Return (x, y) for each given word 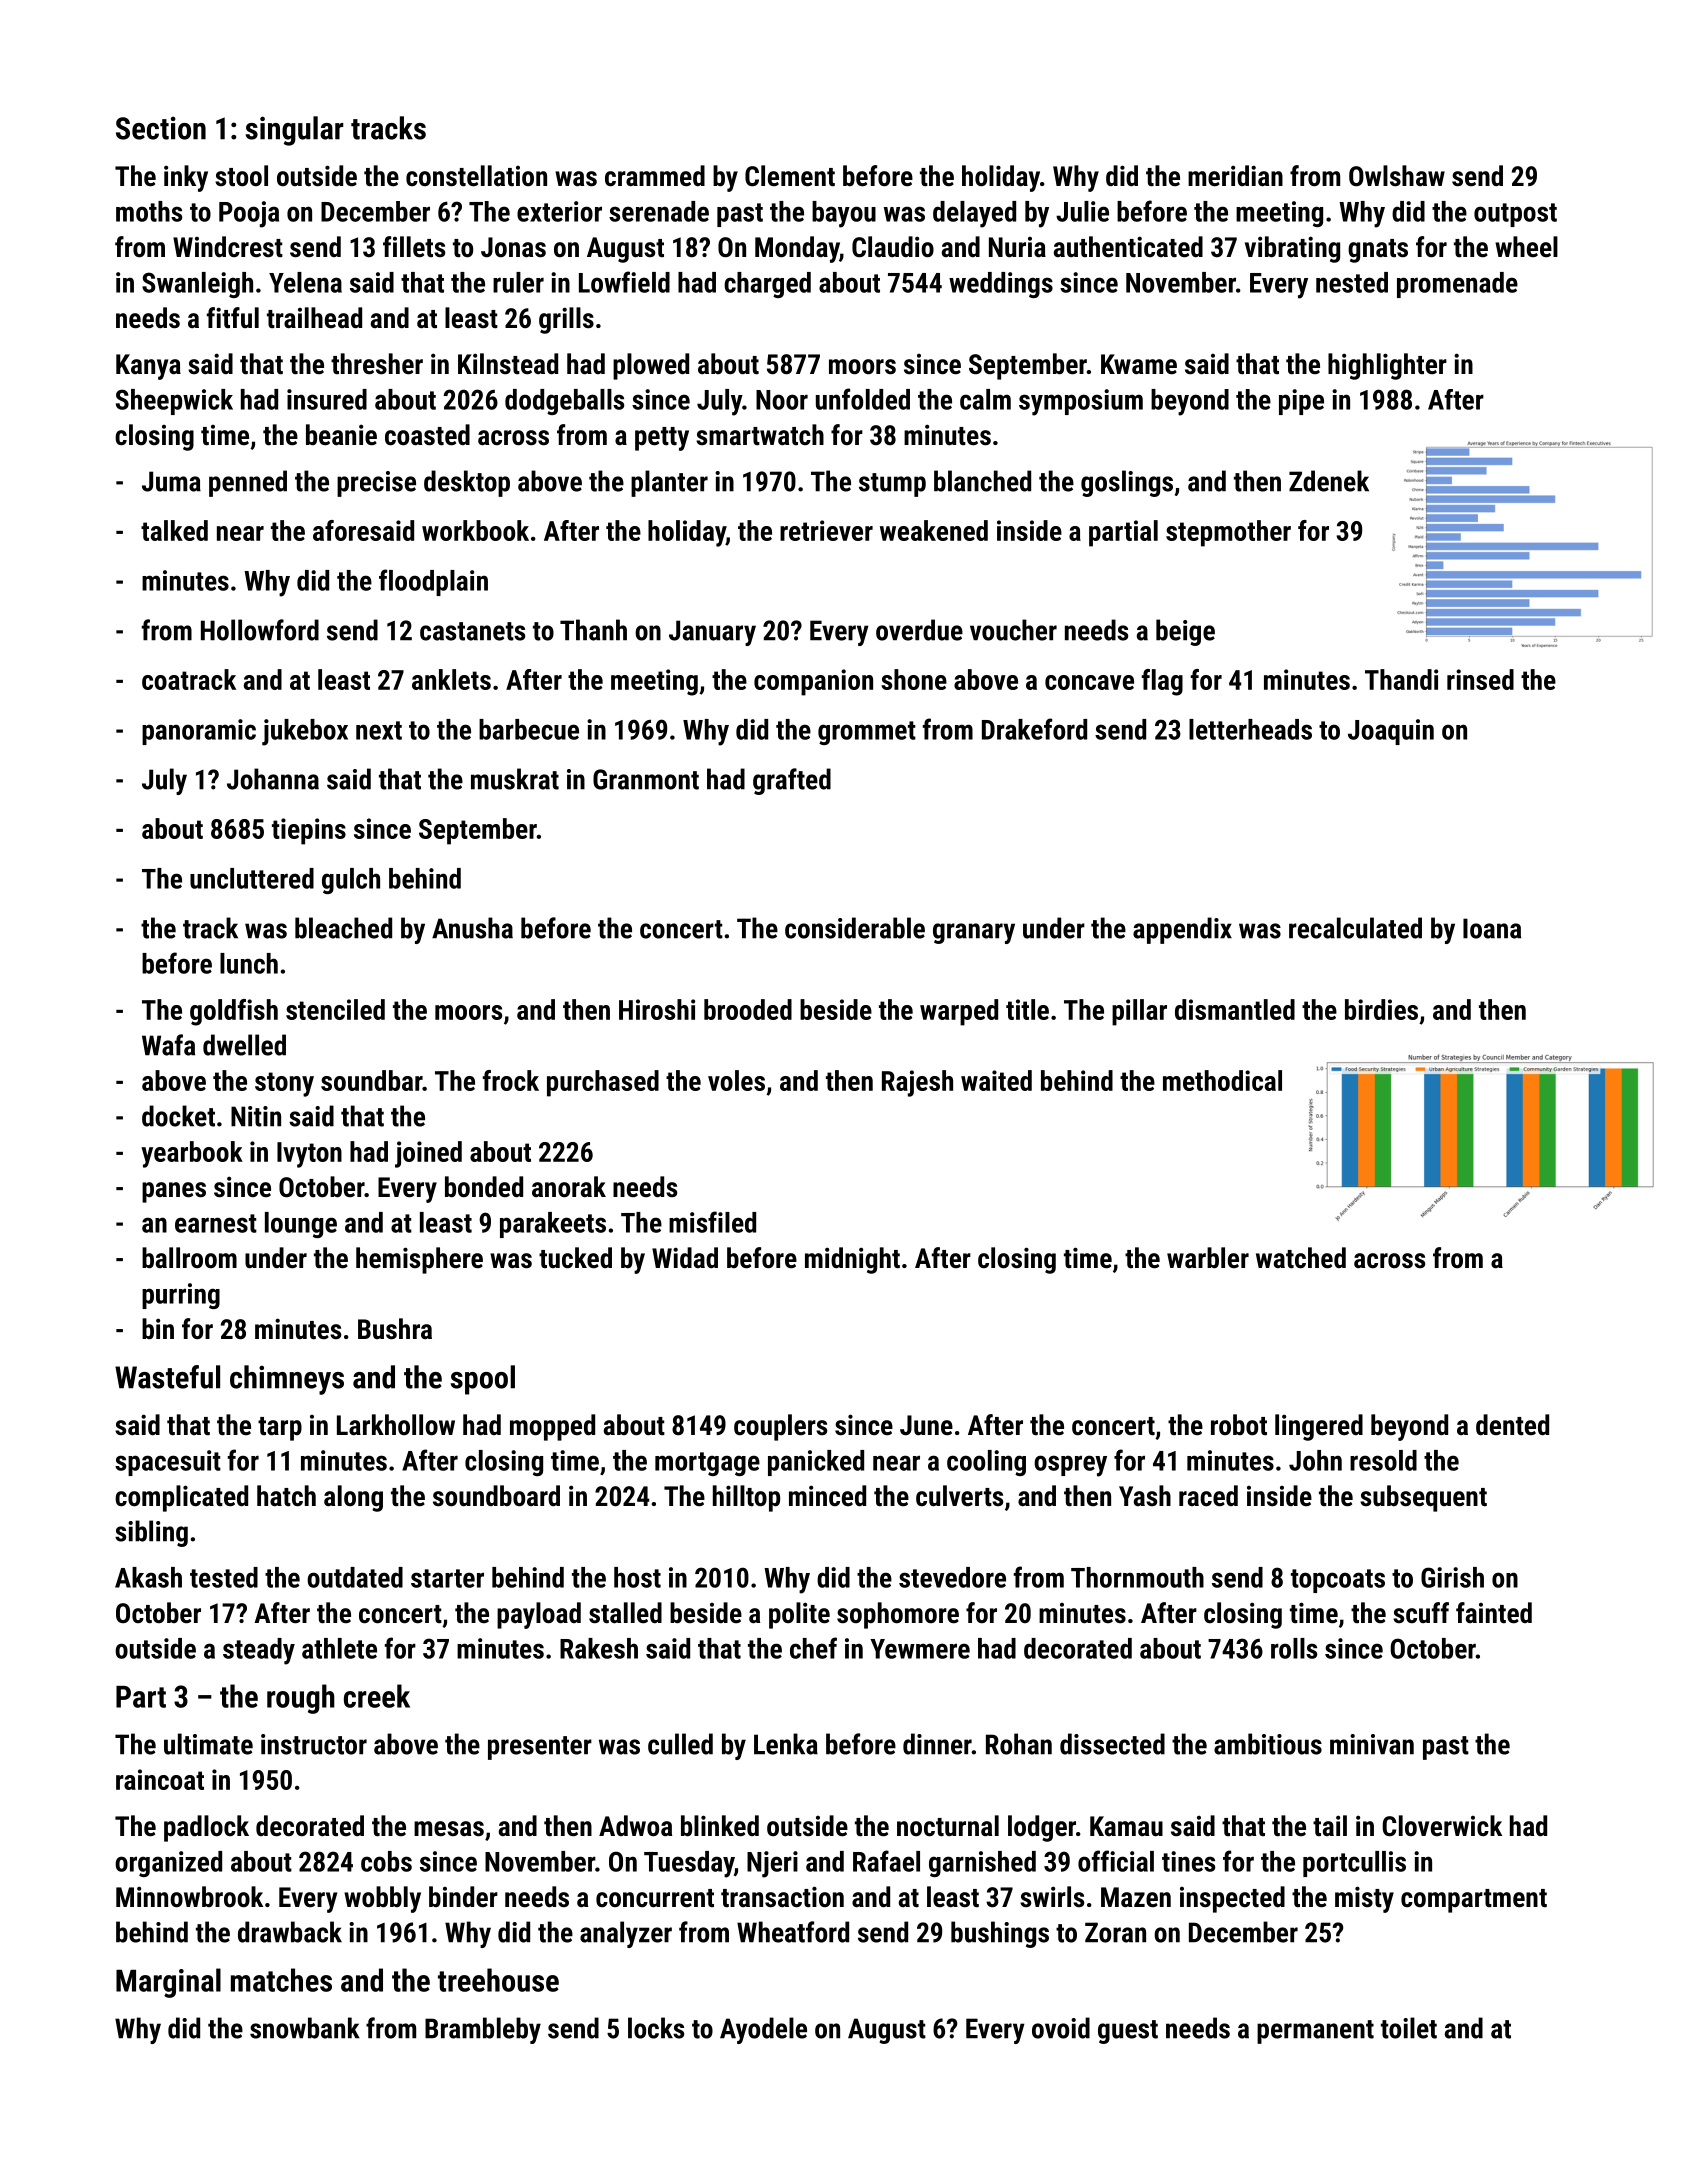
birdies (1381, 1009)
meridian (1235, 176)
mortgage (707, 1464)
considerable (855, 928)
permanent (1315, 2032)
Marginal (168, 1983)
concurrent (655, 1898)
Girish (1452, 1577)
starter (447, 1578)
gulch (351, 881)
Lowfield (624, 282)
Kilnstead (508, 364)
